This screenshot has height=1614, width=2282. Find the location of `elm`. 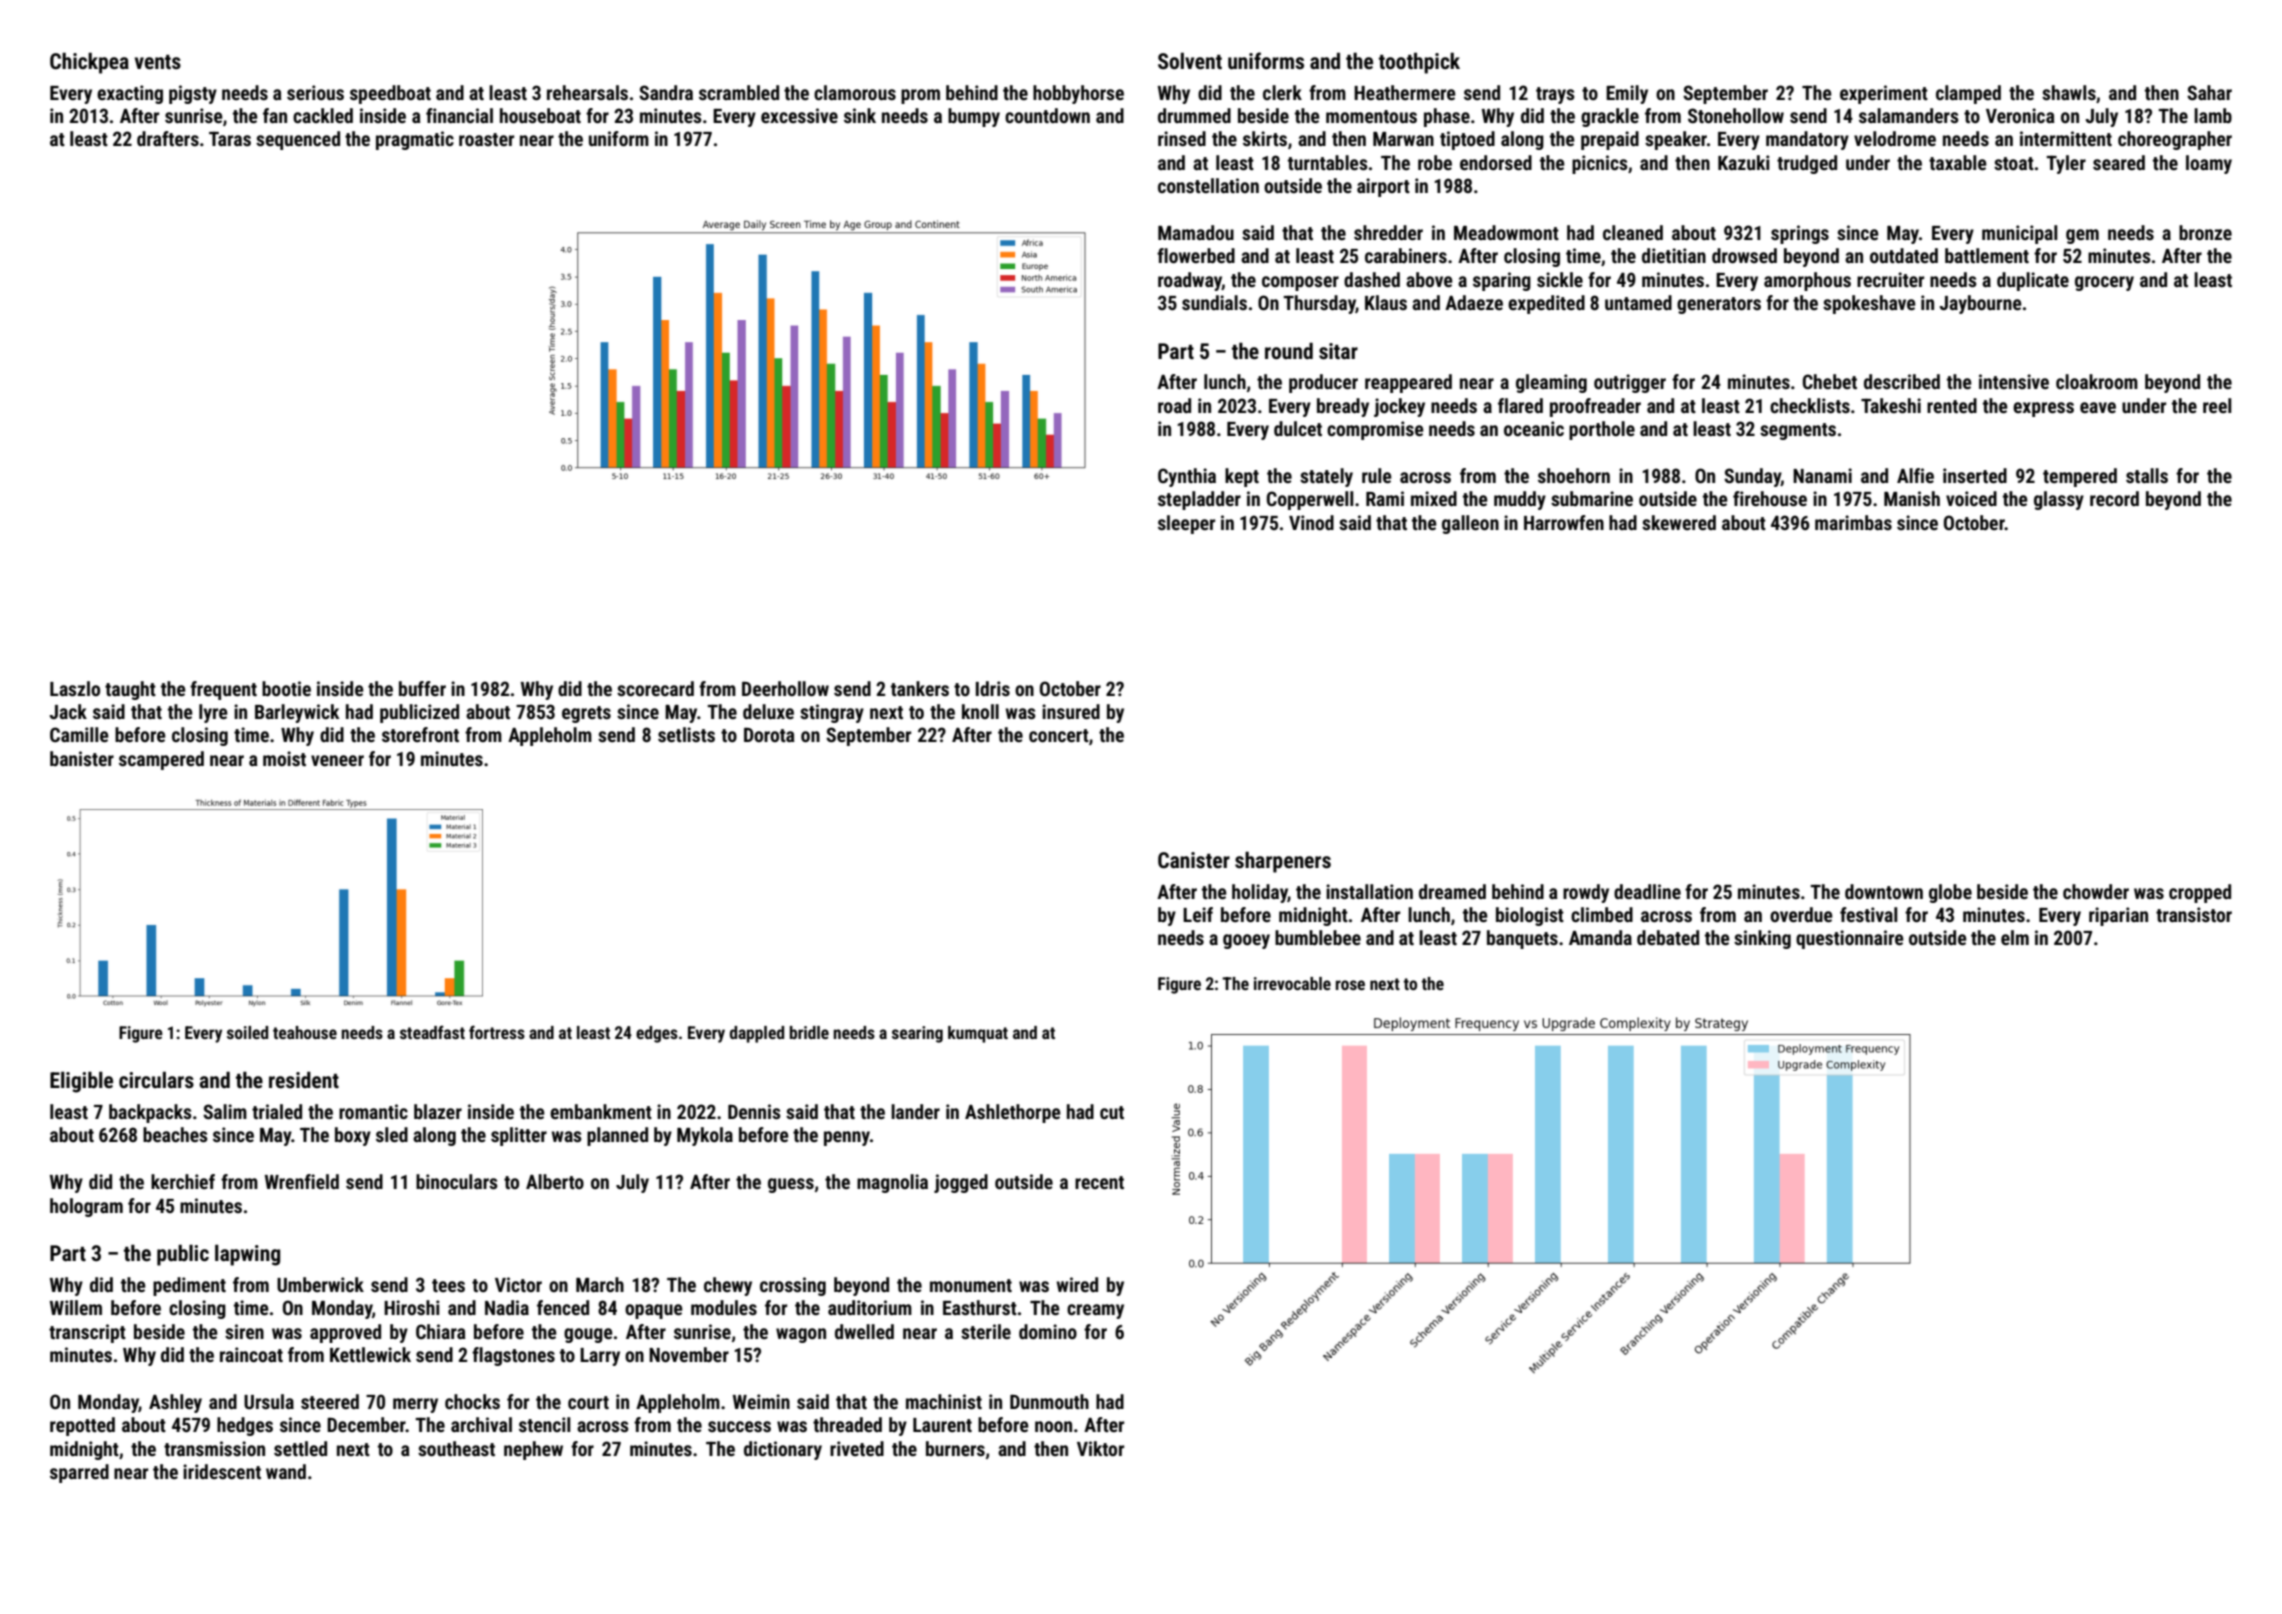

elm is located at coordinates (2015, 937).
